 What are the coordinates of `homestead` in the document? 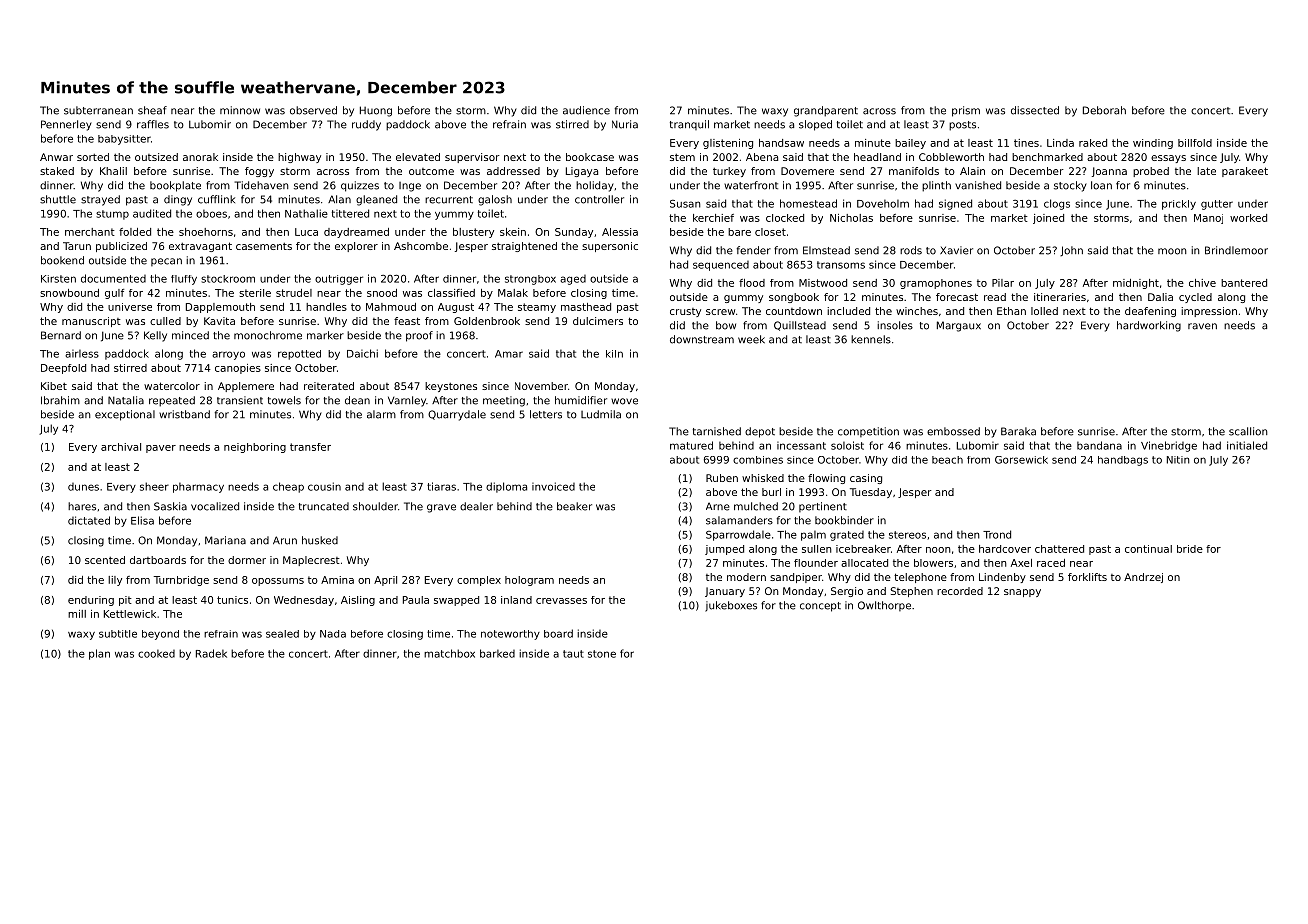 It's located at (808, 203).
